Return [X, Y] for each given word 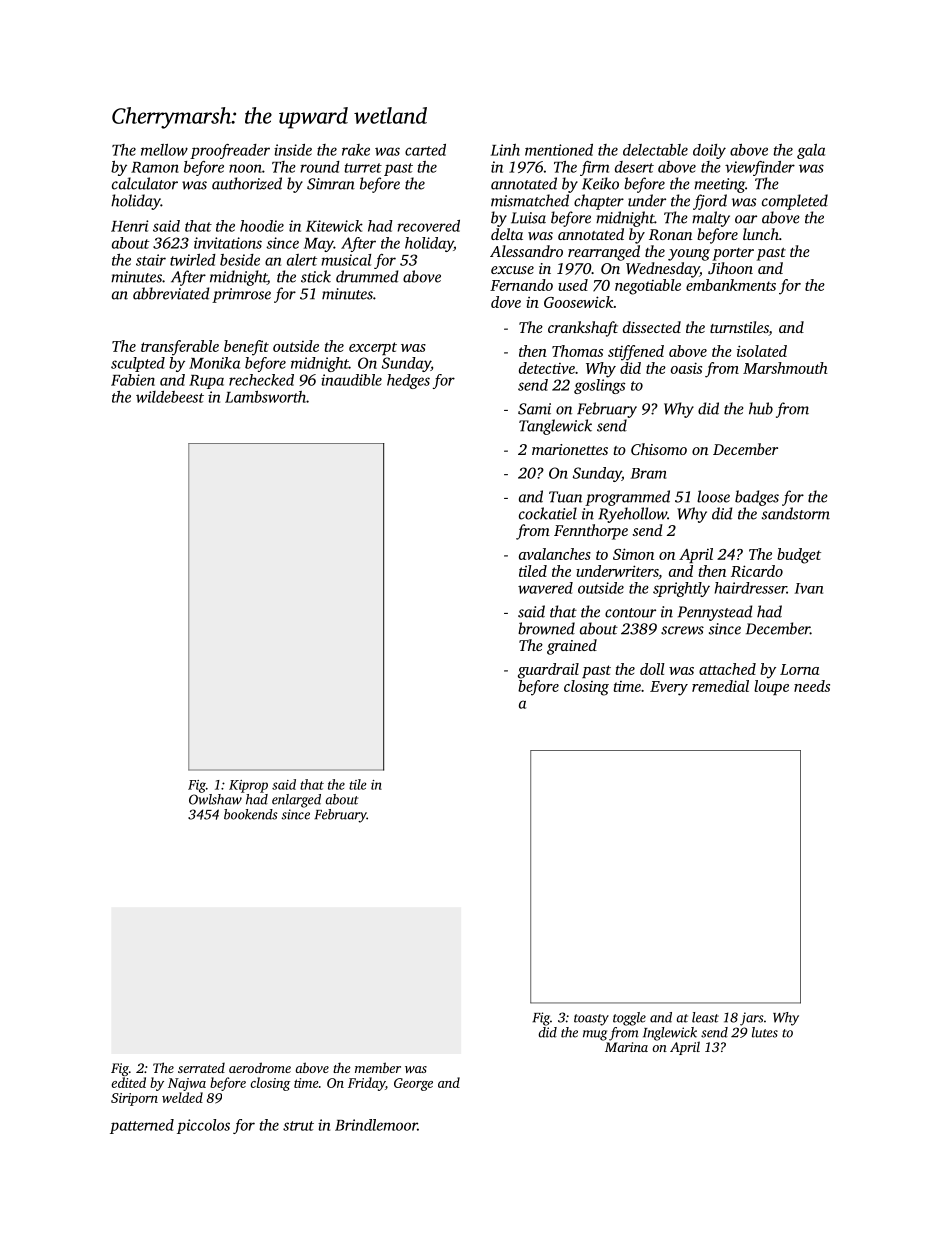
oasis [686, 368]
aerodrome [260, 1067]
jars [751, 1019]
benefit [246, 348]
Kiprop [248, 786]
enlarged [296, 801]
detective [547, 368]
